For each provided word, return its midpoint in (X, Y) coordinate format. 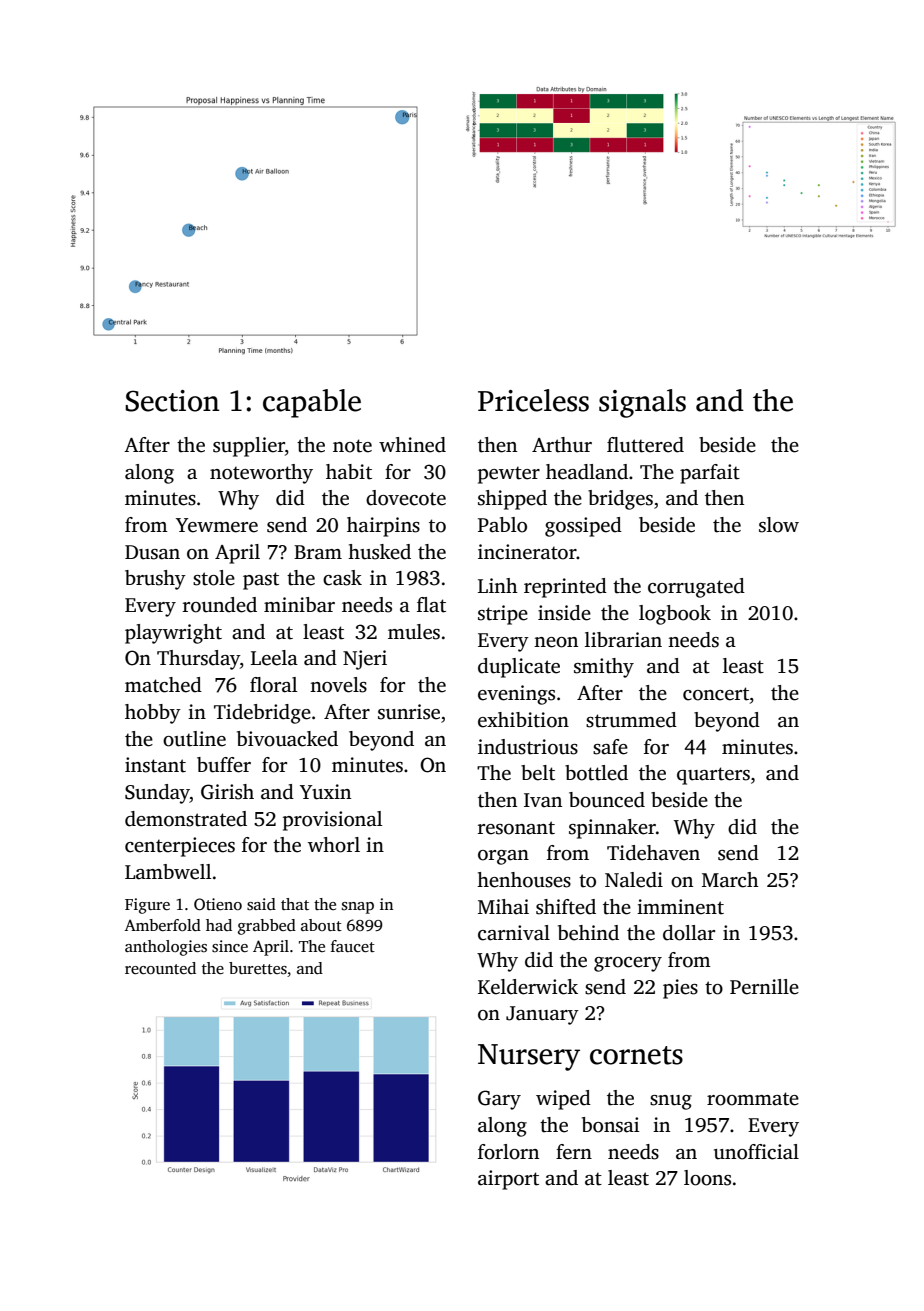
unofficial (756, 1152)
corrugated (696, 588)
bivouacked (287, 739)
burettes (258, 968)
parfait (710, 474)
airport (508, 1180)
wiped (563, 1100)
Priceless (533, 400)
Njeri (365, 660)
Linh (498, 585)
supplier (249, 447)
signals (642, 403)
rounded (220, 605)
